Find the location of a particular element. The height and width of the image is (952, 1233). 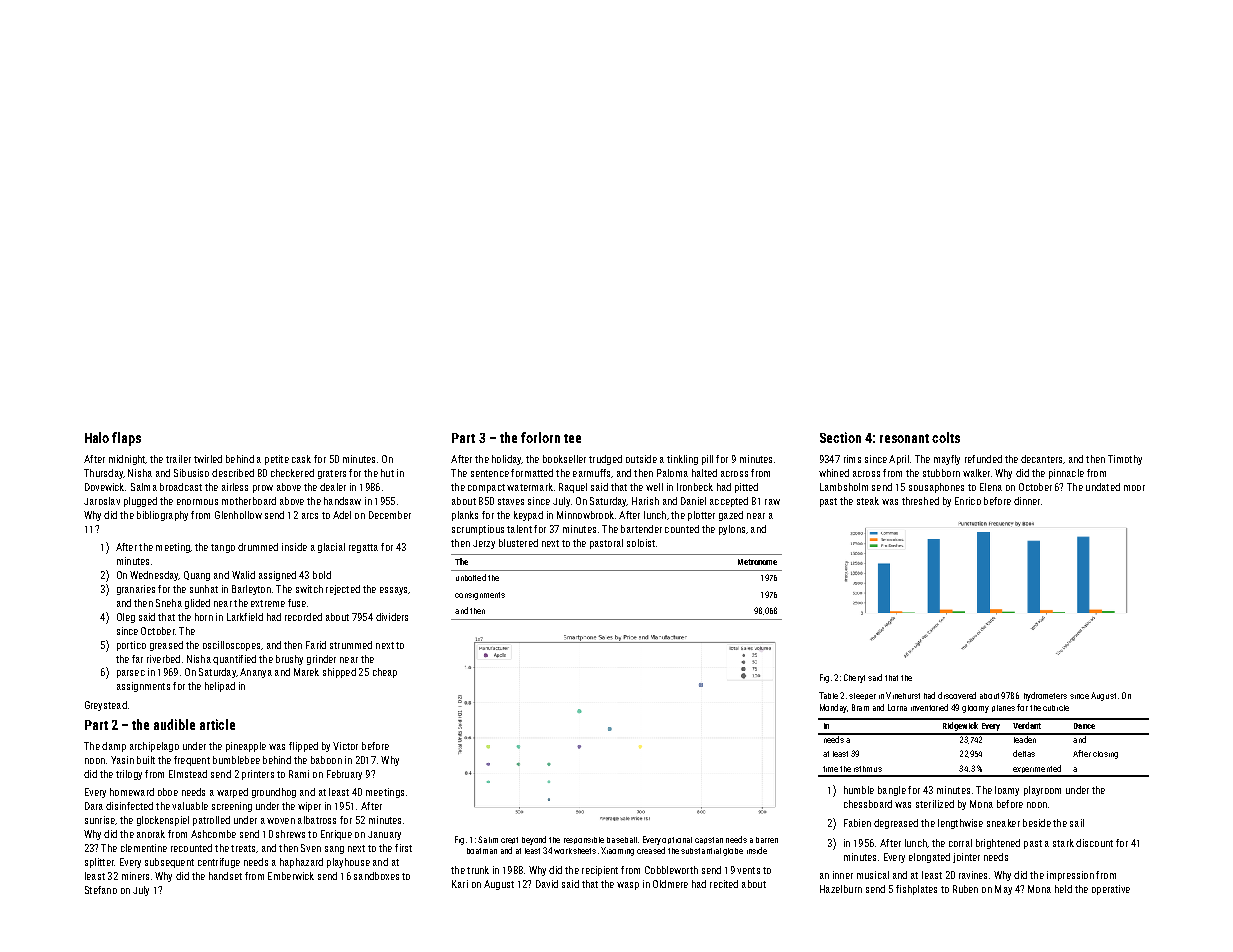

Oleg is located at coordinates (126, 618).
